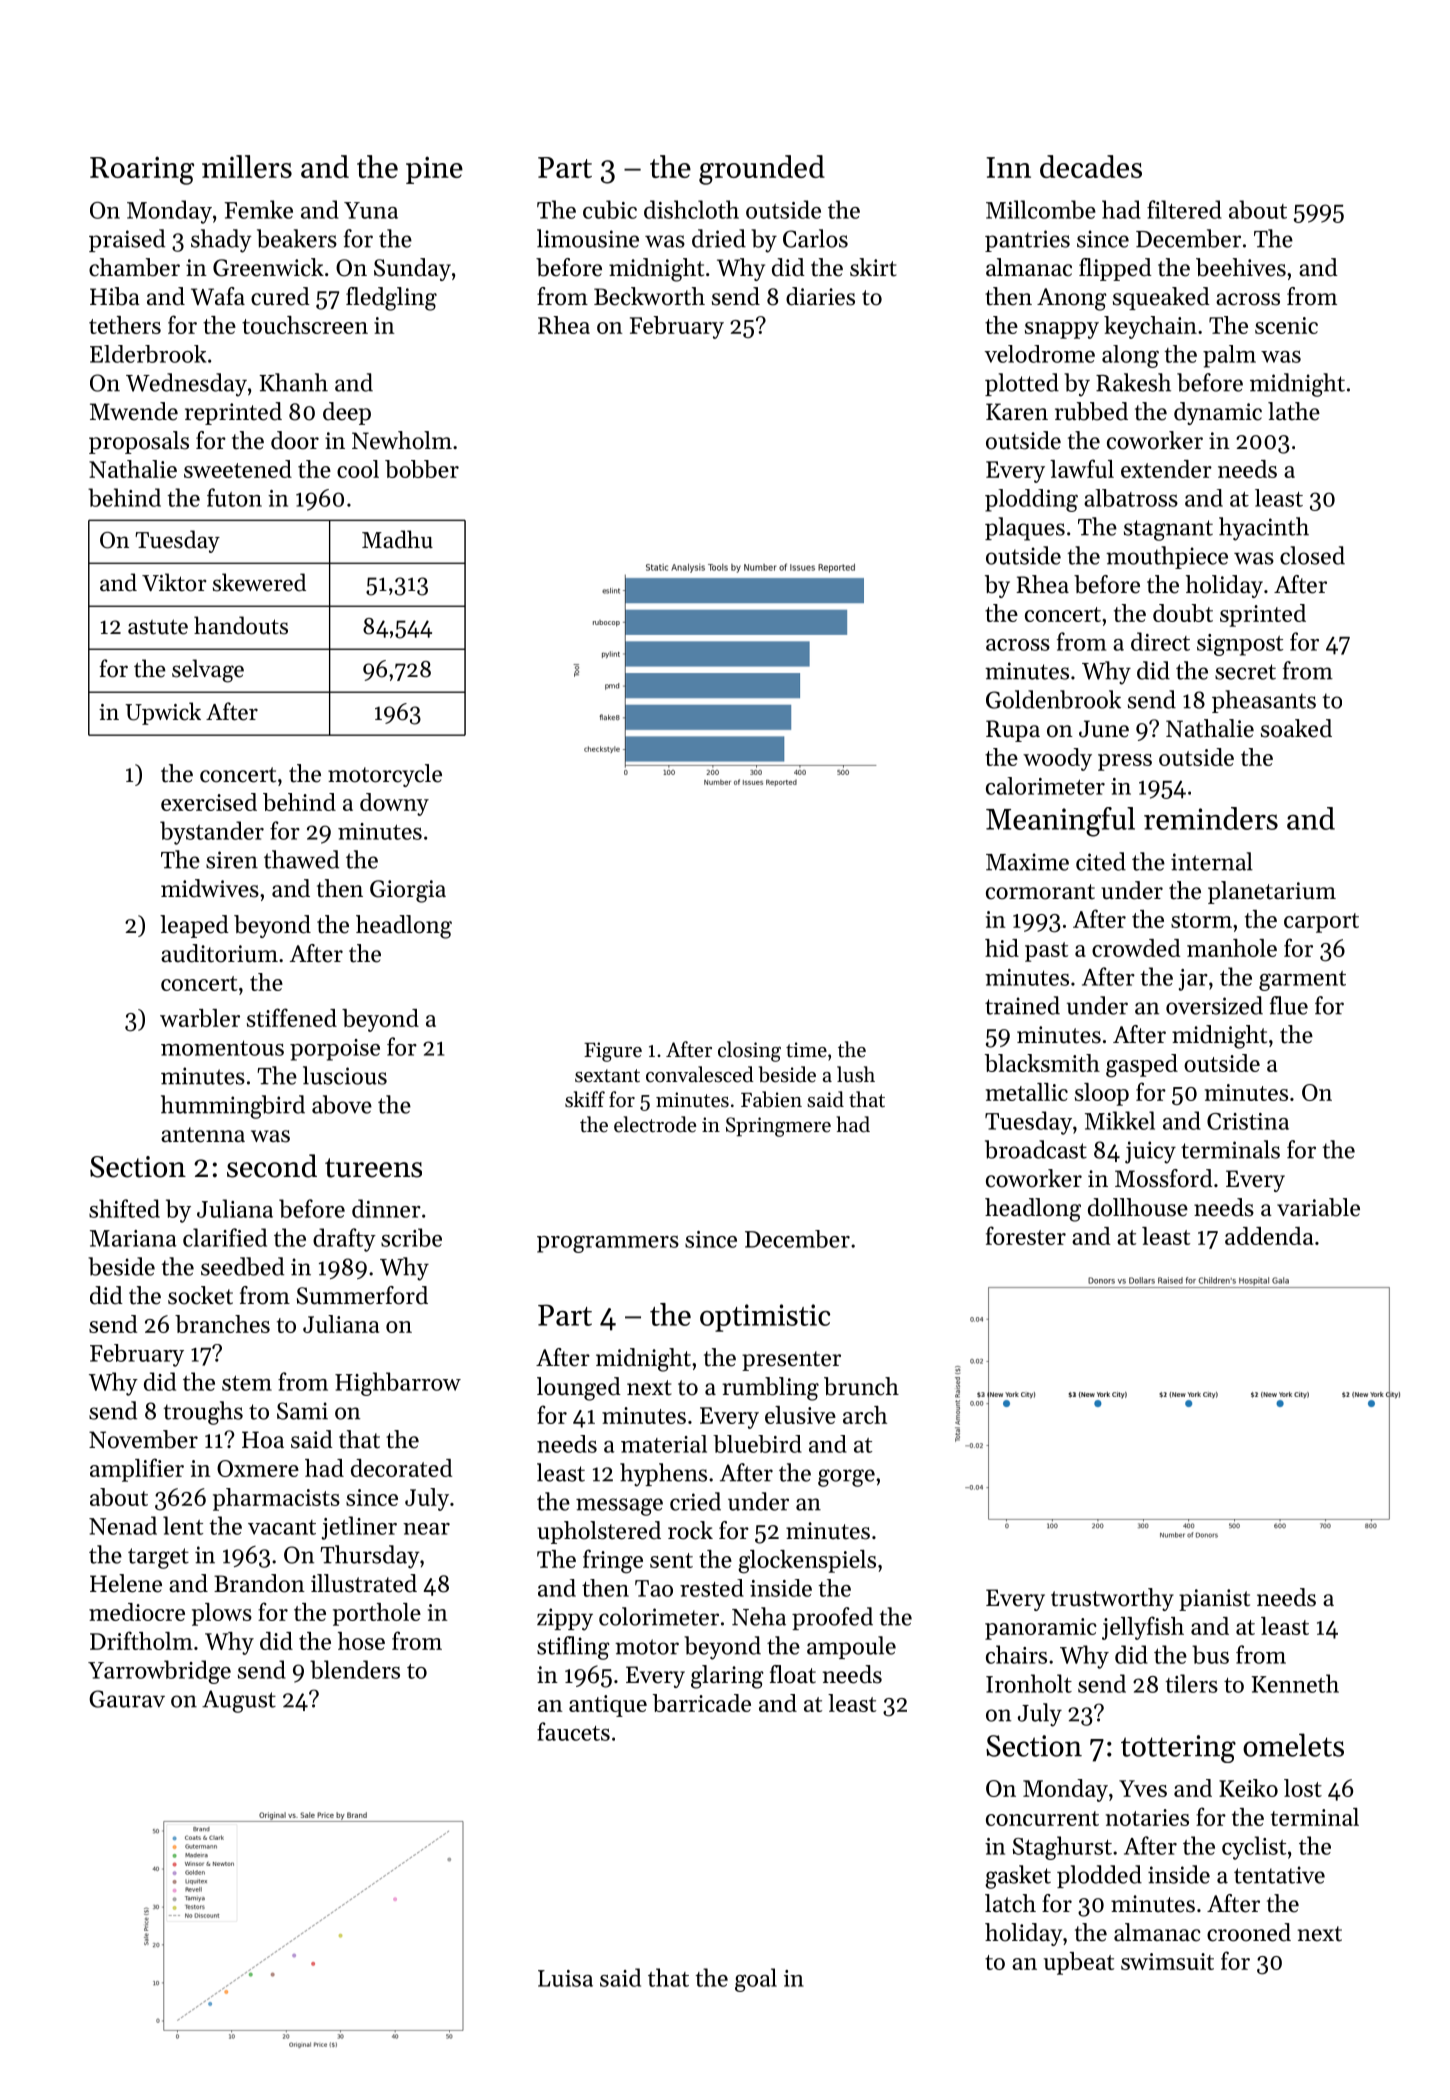 The height and width of the image is (2100, 1450). What do you see at coordinates (649, 296) in the image?
I see `Beckworth` at bounding box center [649, 296].
